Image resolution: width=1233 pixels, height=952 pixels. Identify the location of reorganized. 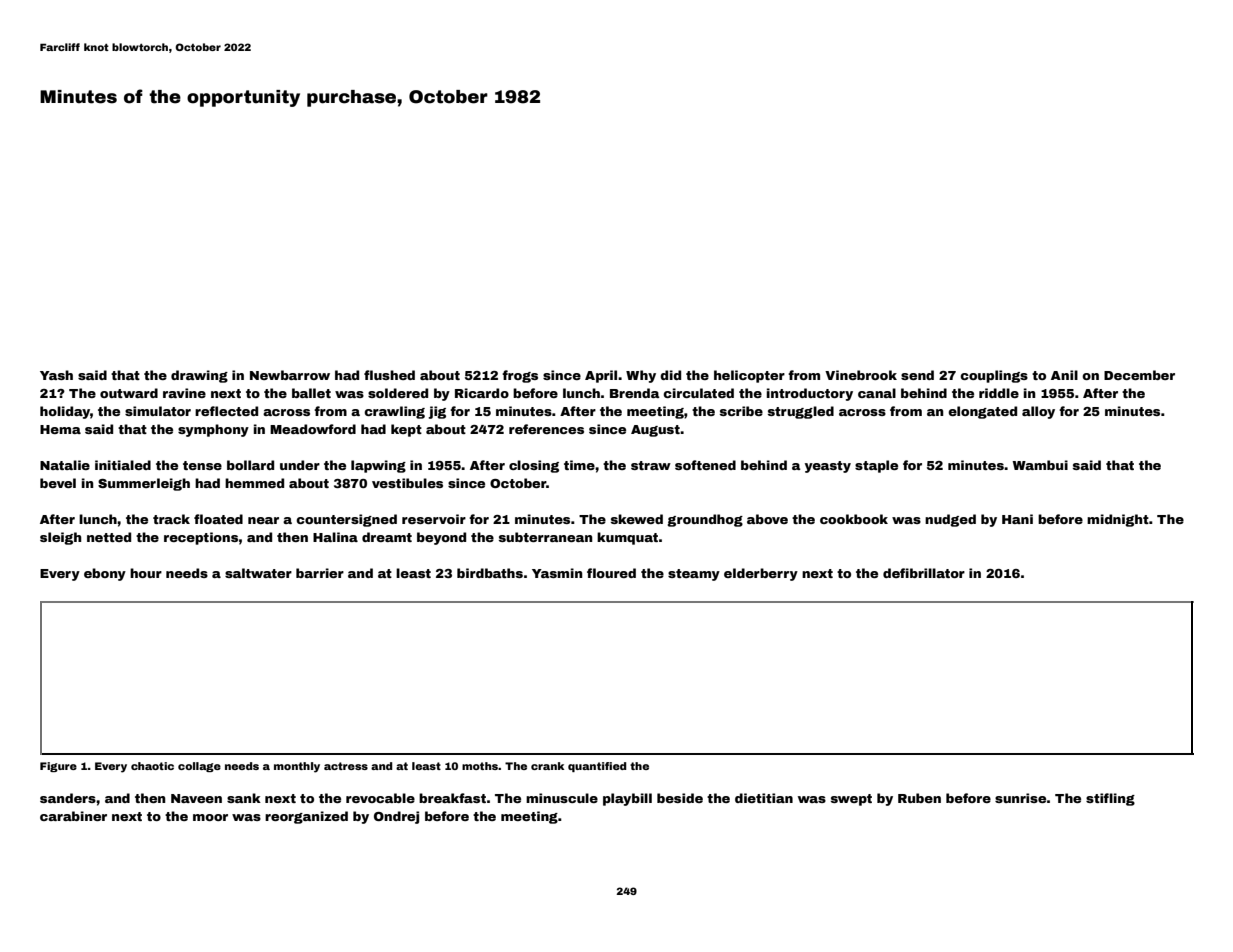
(306, 817).
